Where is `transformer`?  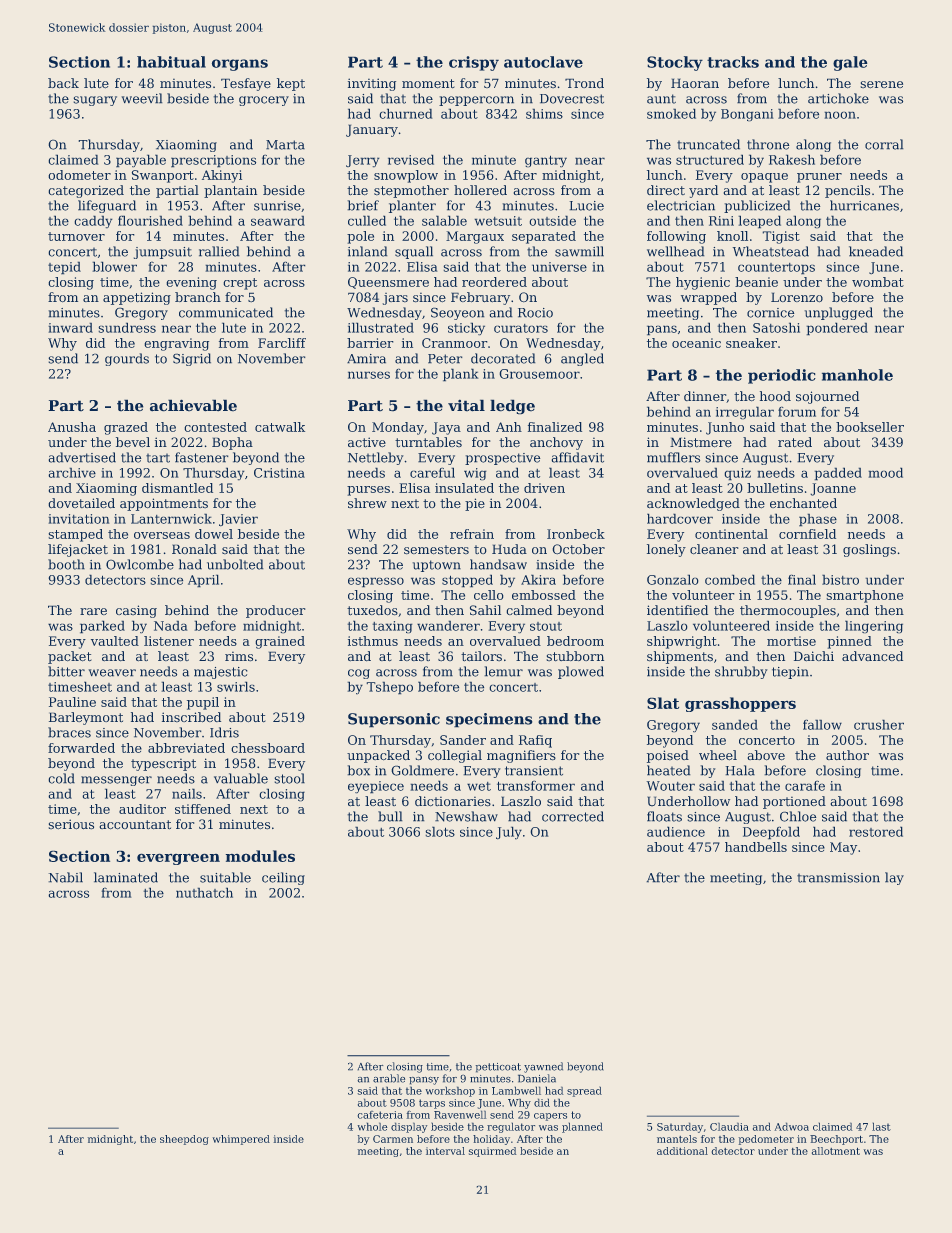
transformer is located at coordinates (536, 785).
